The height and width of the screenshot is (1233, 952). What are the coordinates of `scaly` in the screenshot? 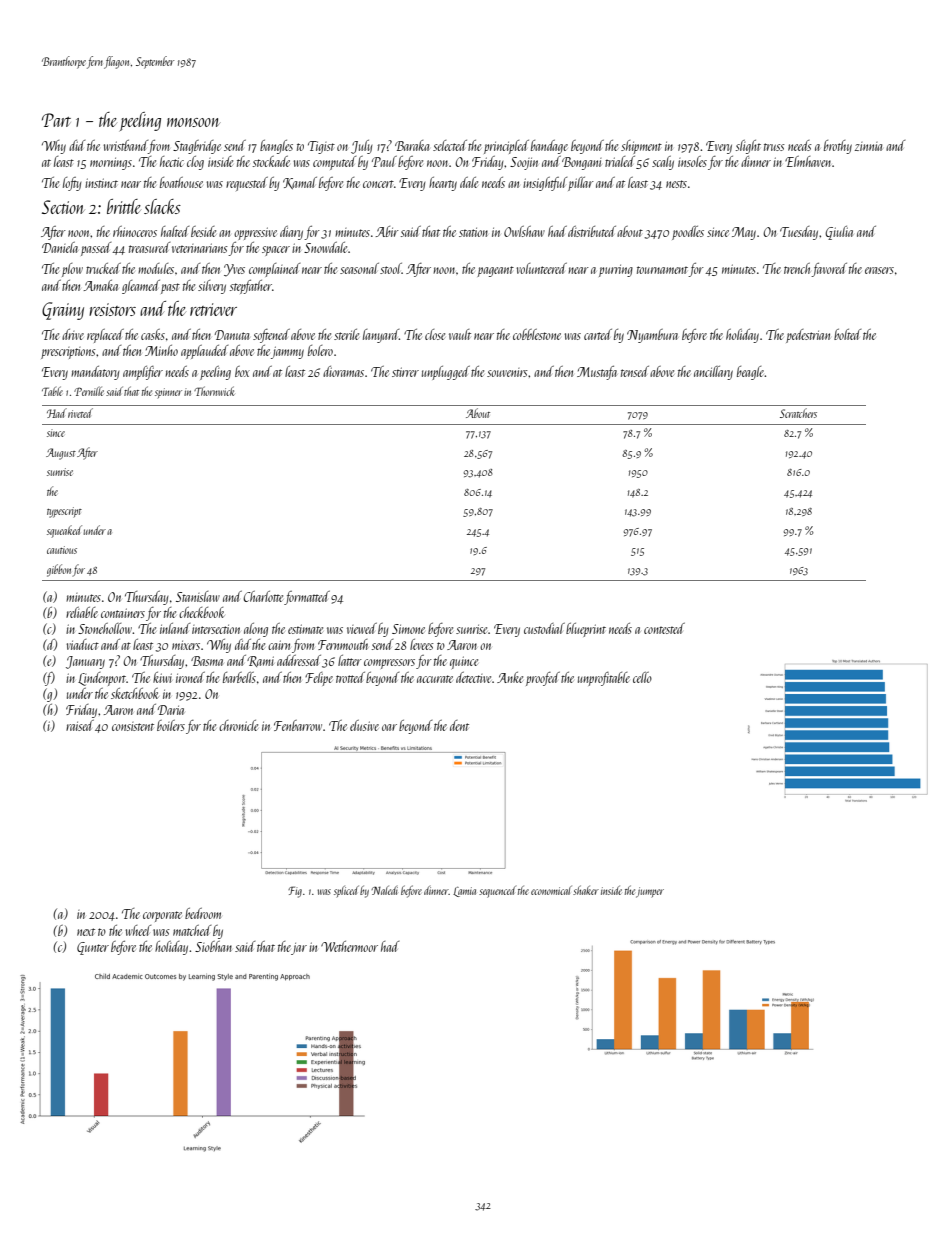 It's located at (663, 163).
